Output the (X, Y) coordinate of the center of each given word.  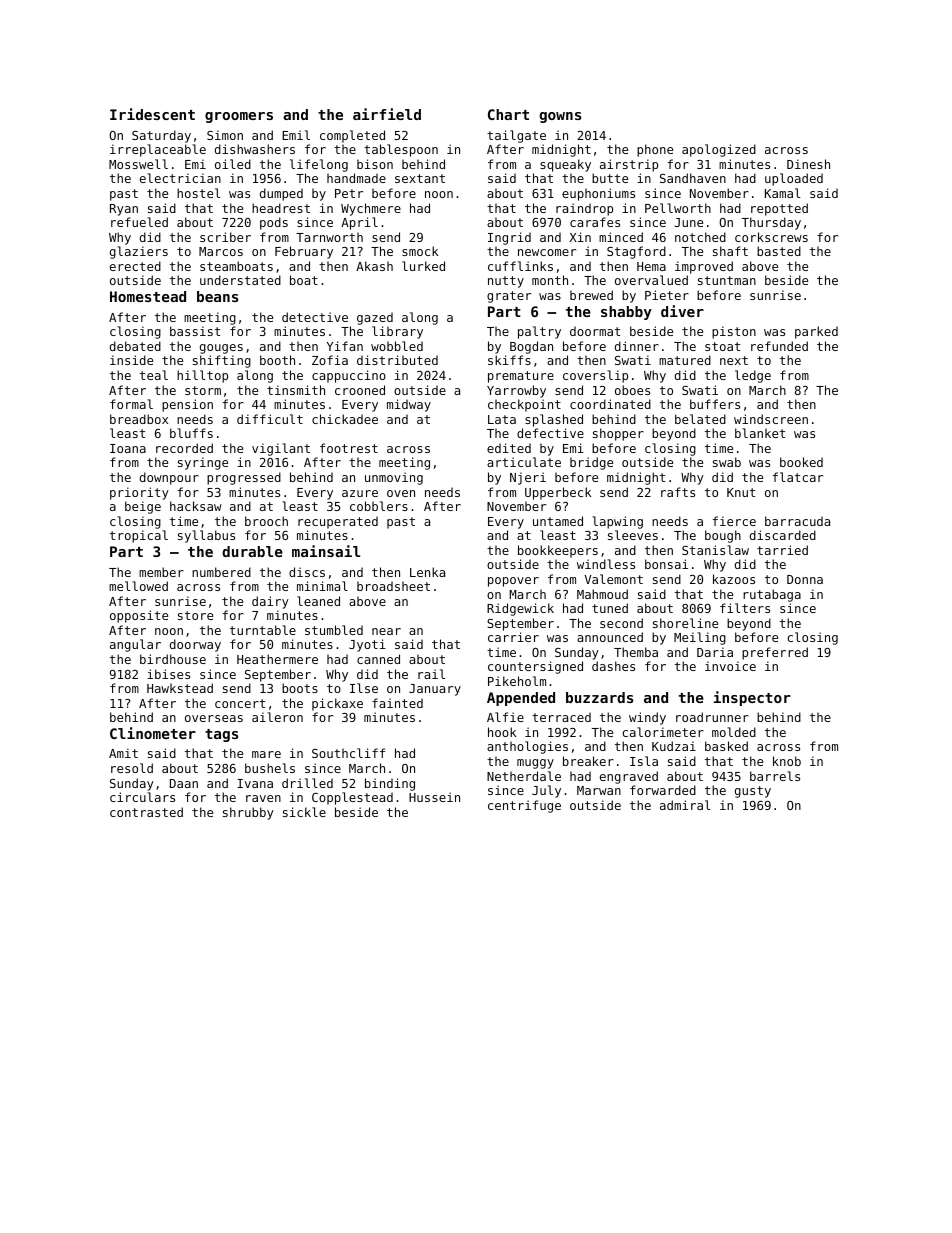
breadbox (139, 419)
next (734, 360)
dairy (270, 602)
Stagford (636, 252)
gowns (560, 117)
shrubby (248, 813)
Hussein (434, 797)
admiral (685, 805)
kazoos (734, 579)
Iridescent (152, 114)
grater (509, 297)
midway (409, 405)
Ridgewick (520, 609)
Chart (508, 114)
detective (315, 317)
